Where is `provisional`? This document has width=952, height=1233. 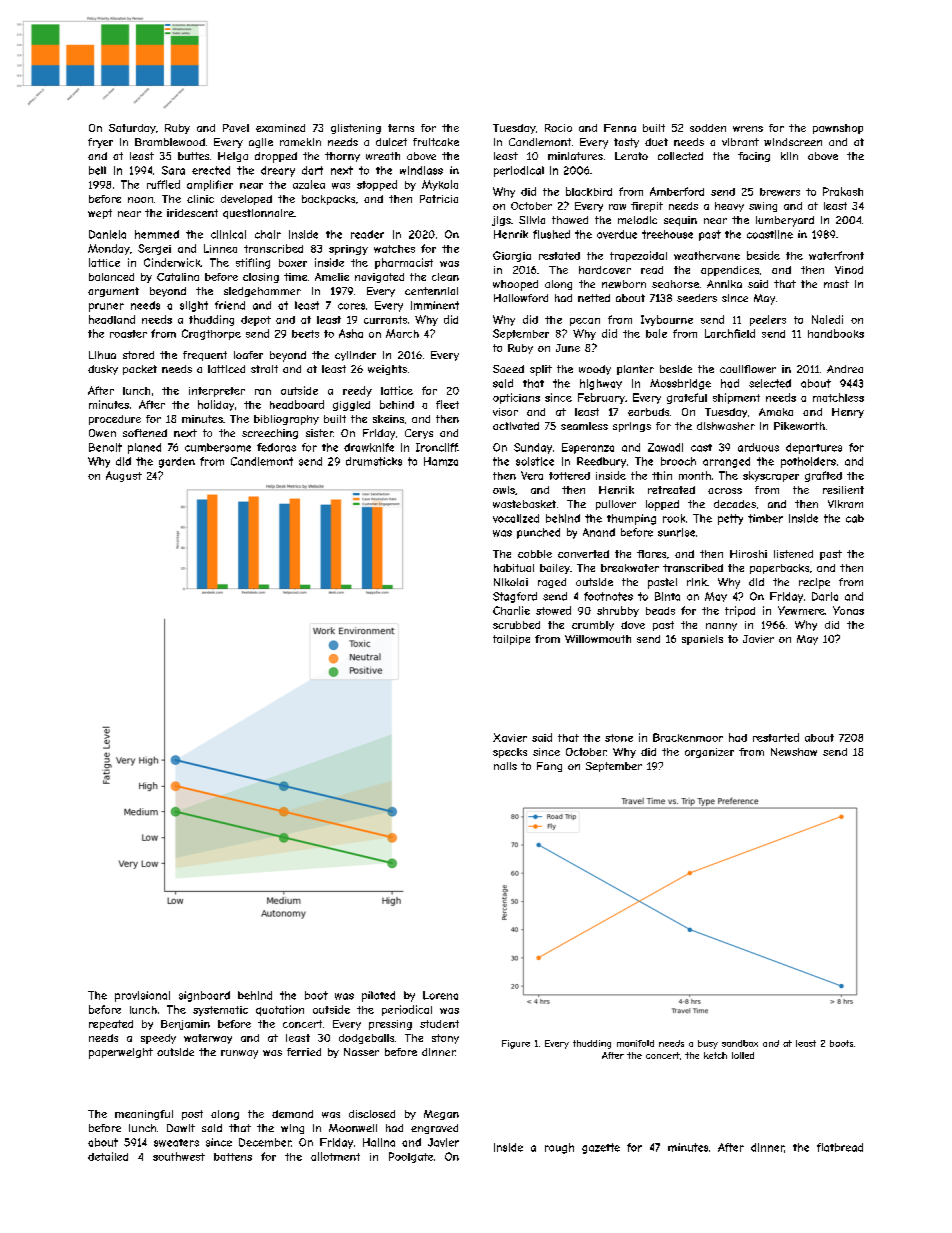
provisional is located at coordinates (142, 996).
